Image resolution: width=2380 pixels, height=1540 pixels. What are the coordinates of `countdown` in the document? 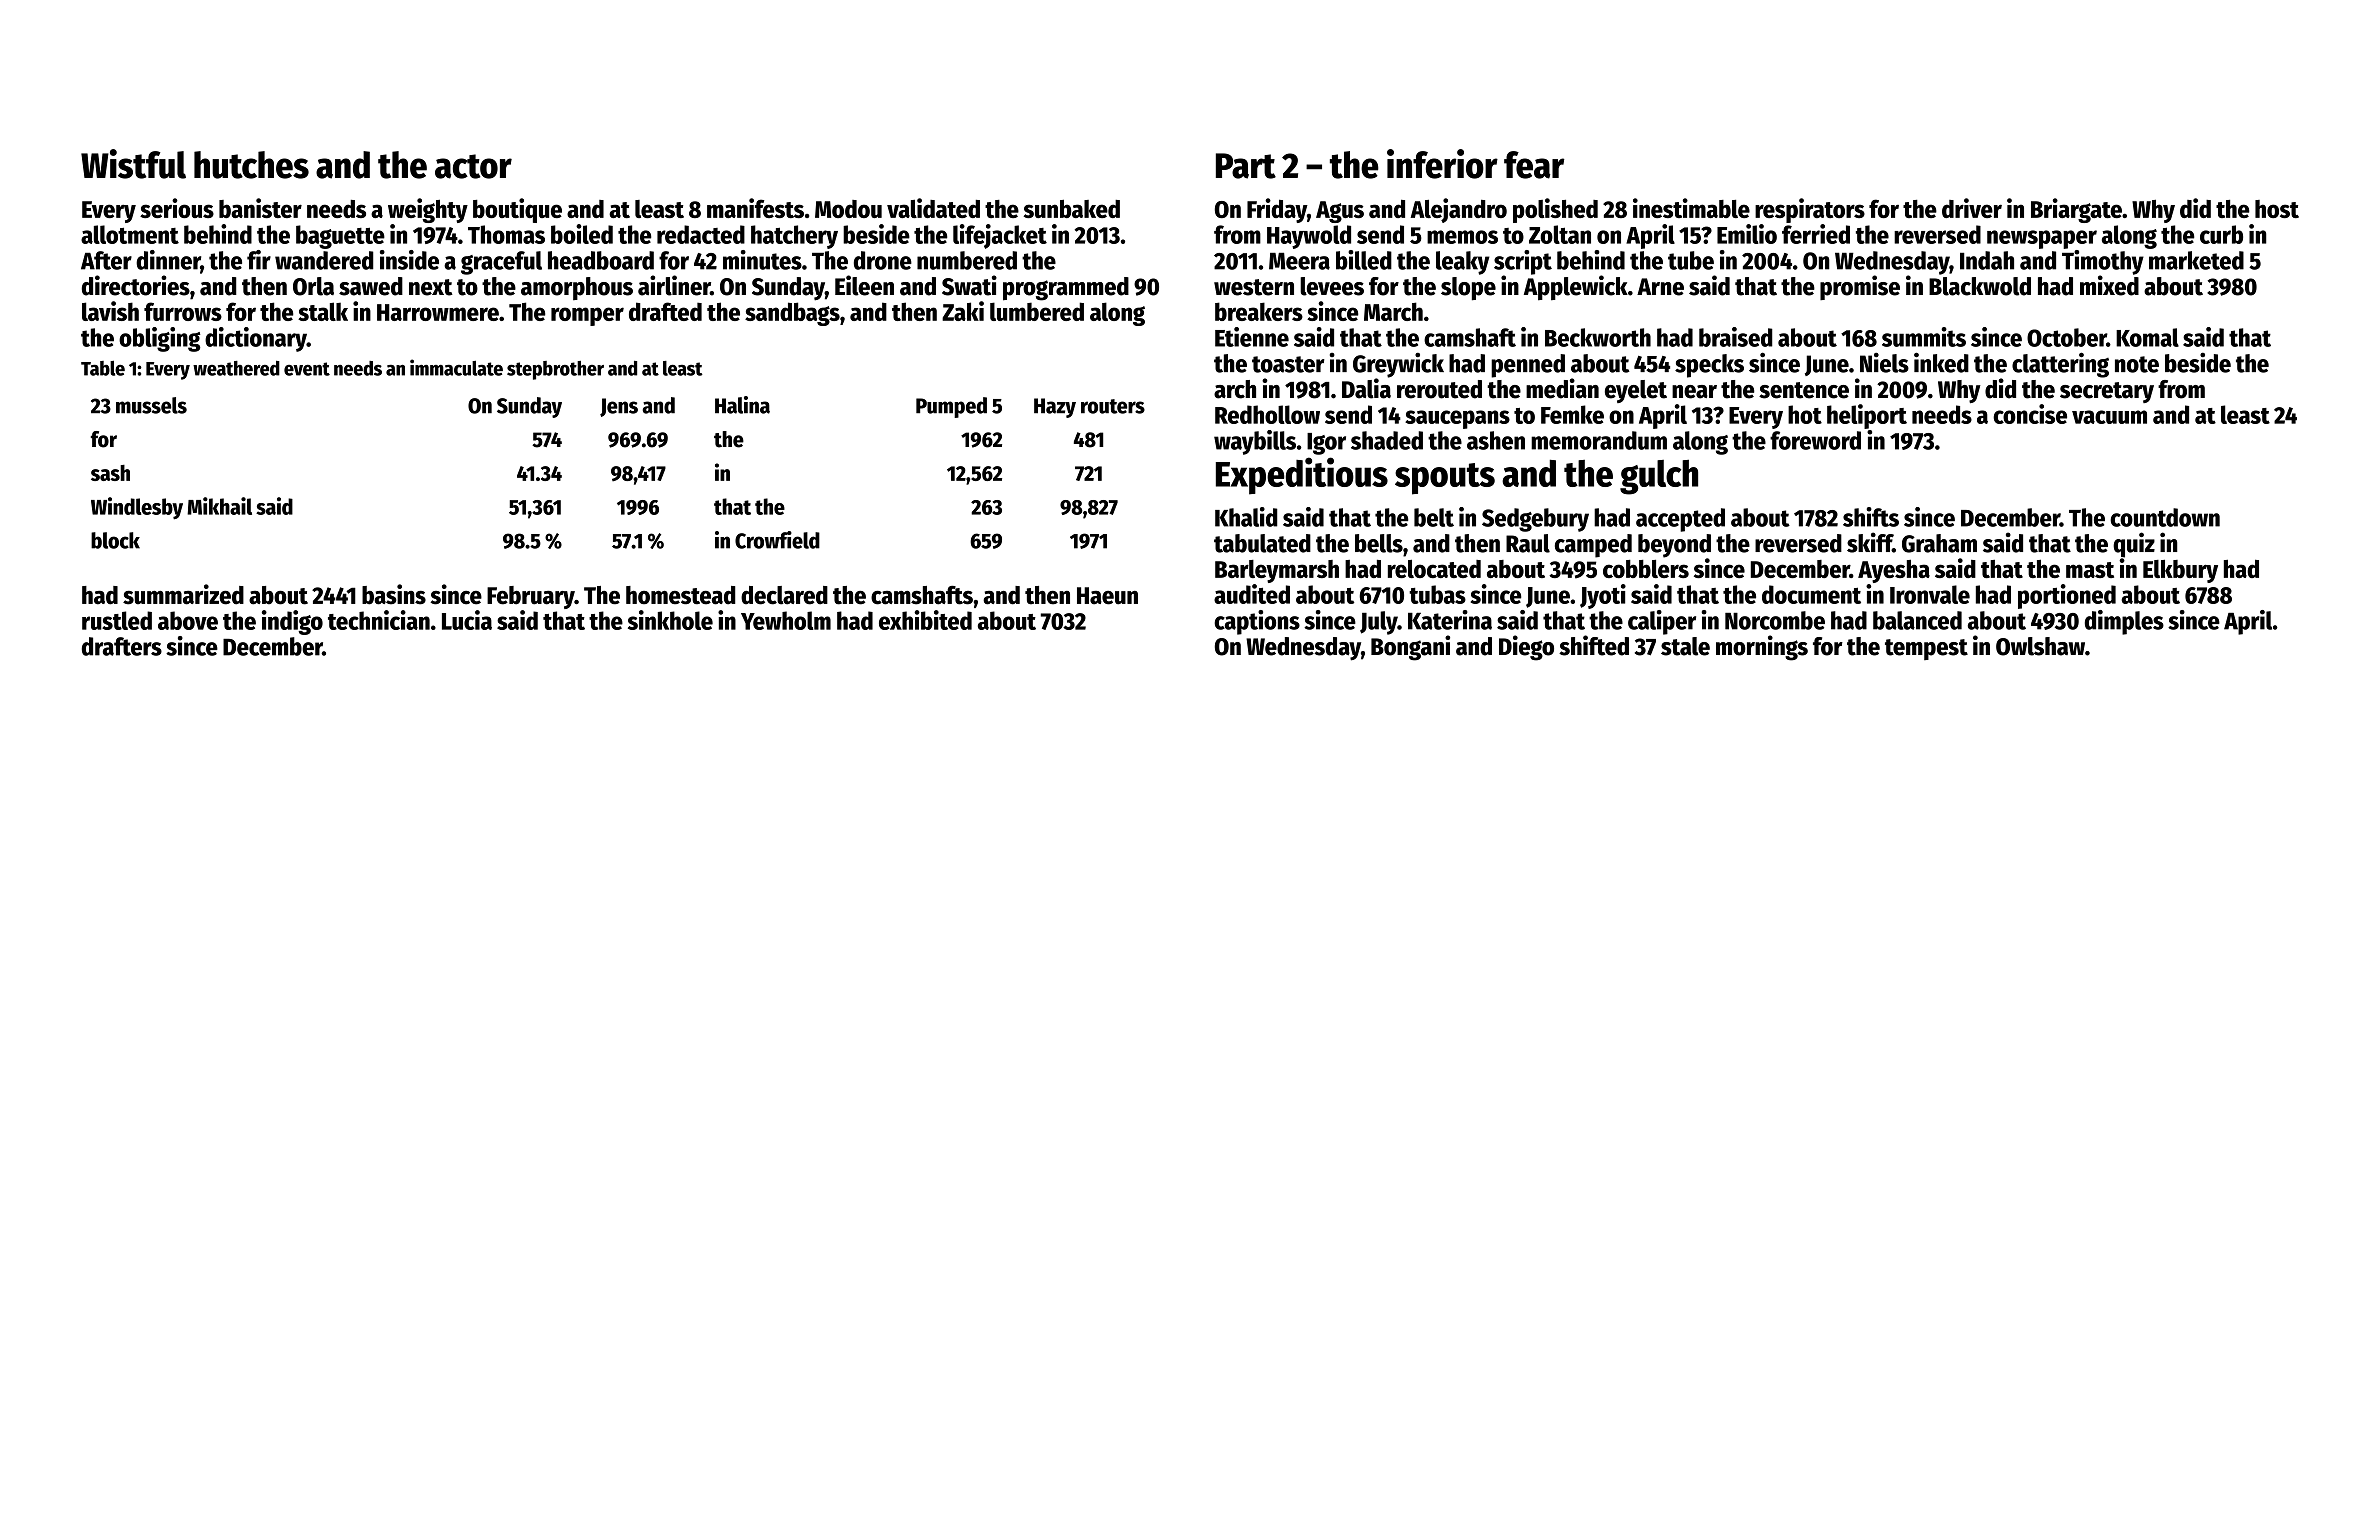 It's located at (2165, 517).
